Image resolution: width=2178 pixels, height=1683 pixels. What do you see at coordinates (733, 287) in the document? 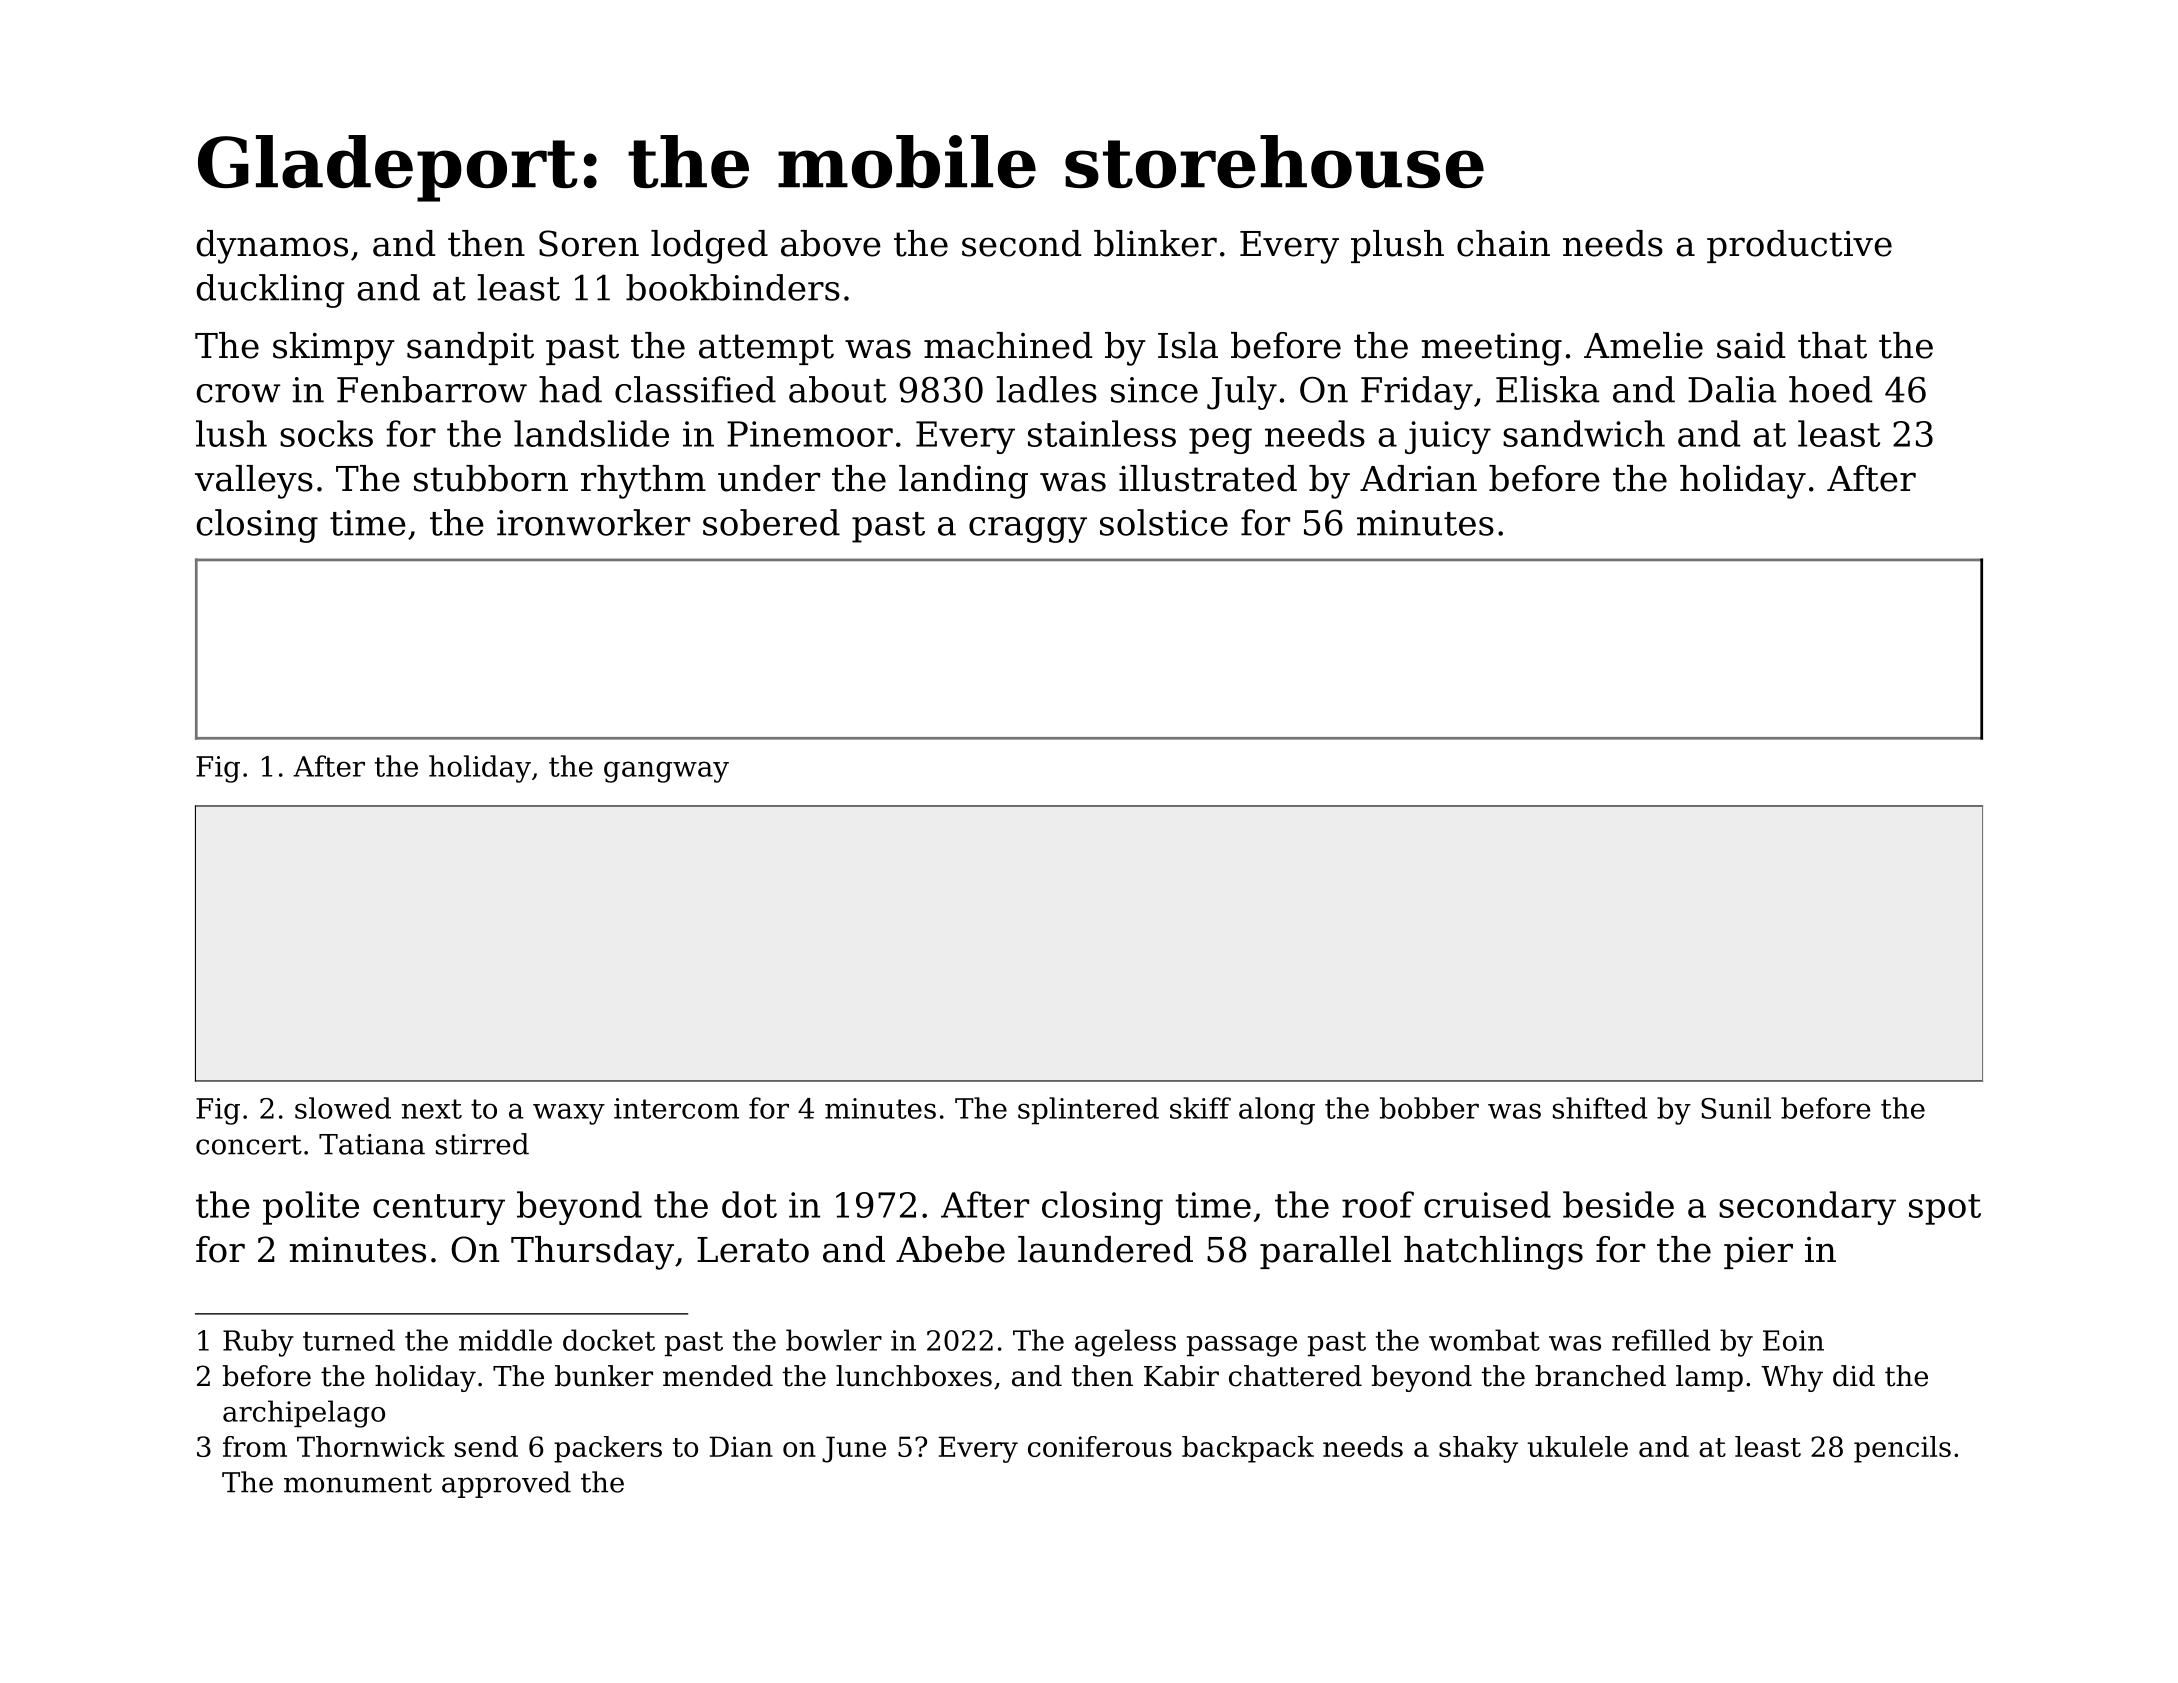
I see `bookbinders` at bounding box center [733, 287].
